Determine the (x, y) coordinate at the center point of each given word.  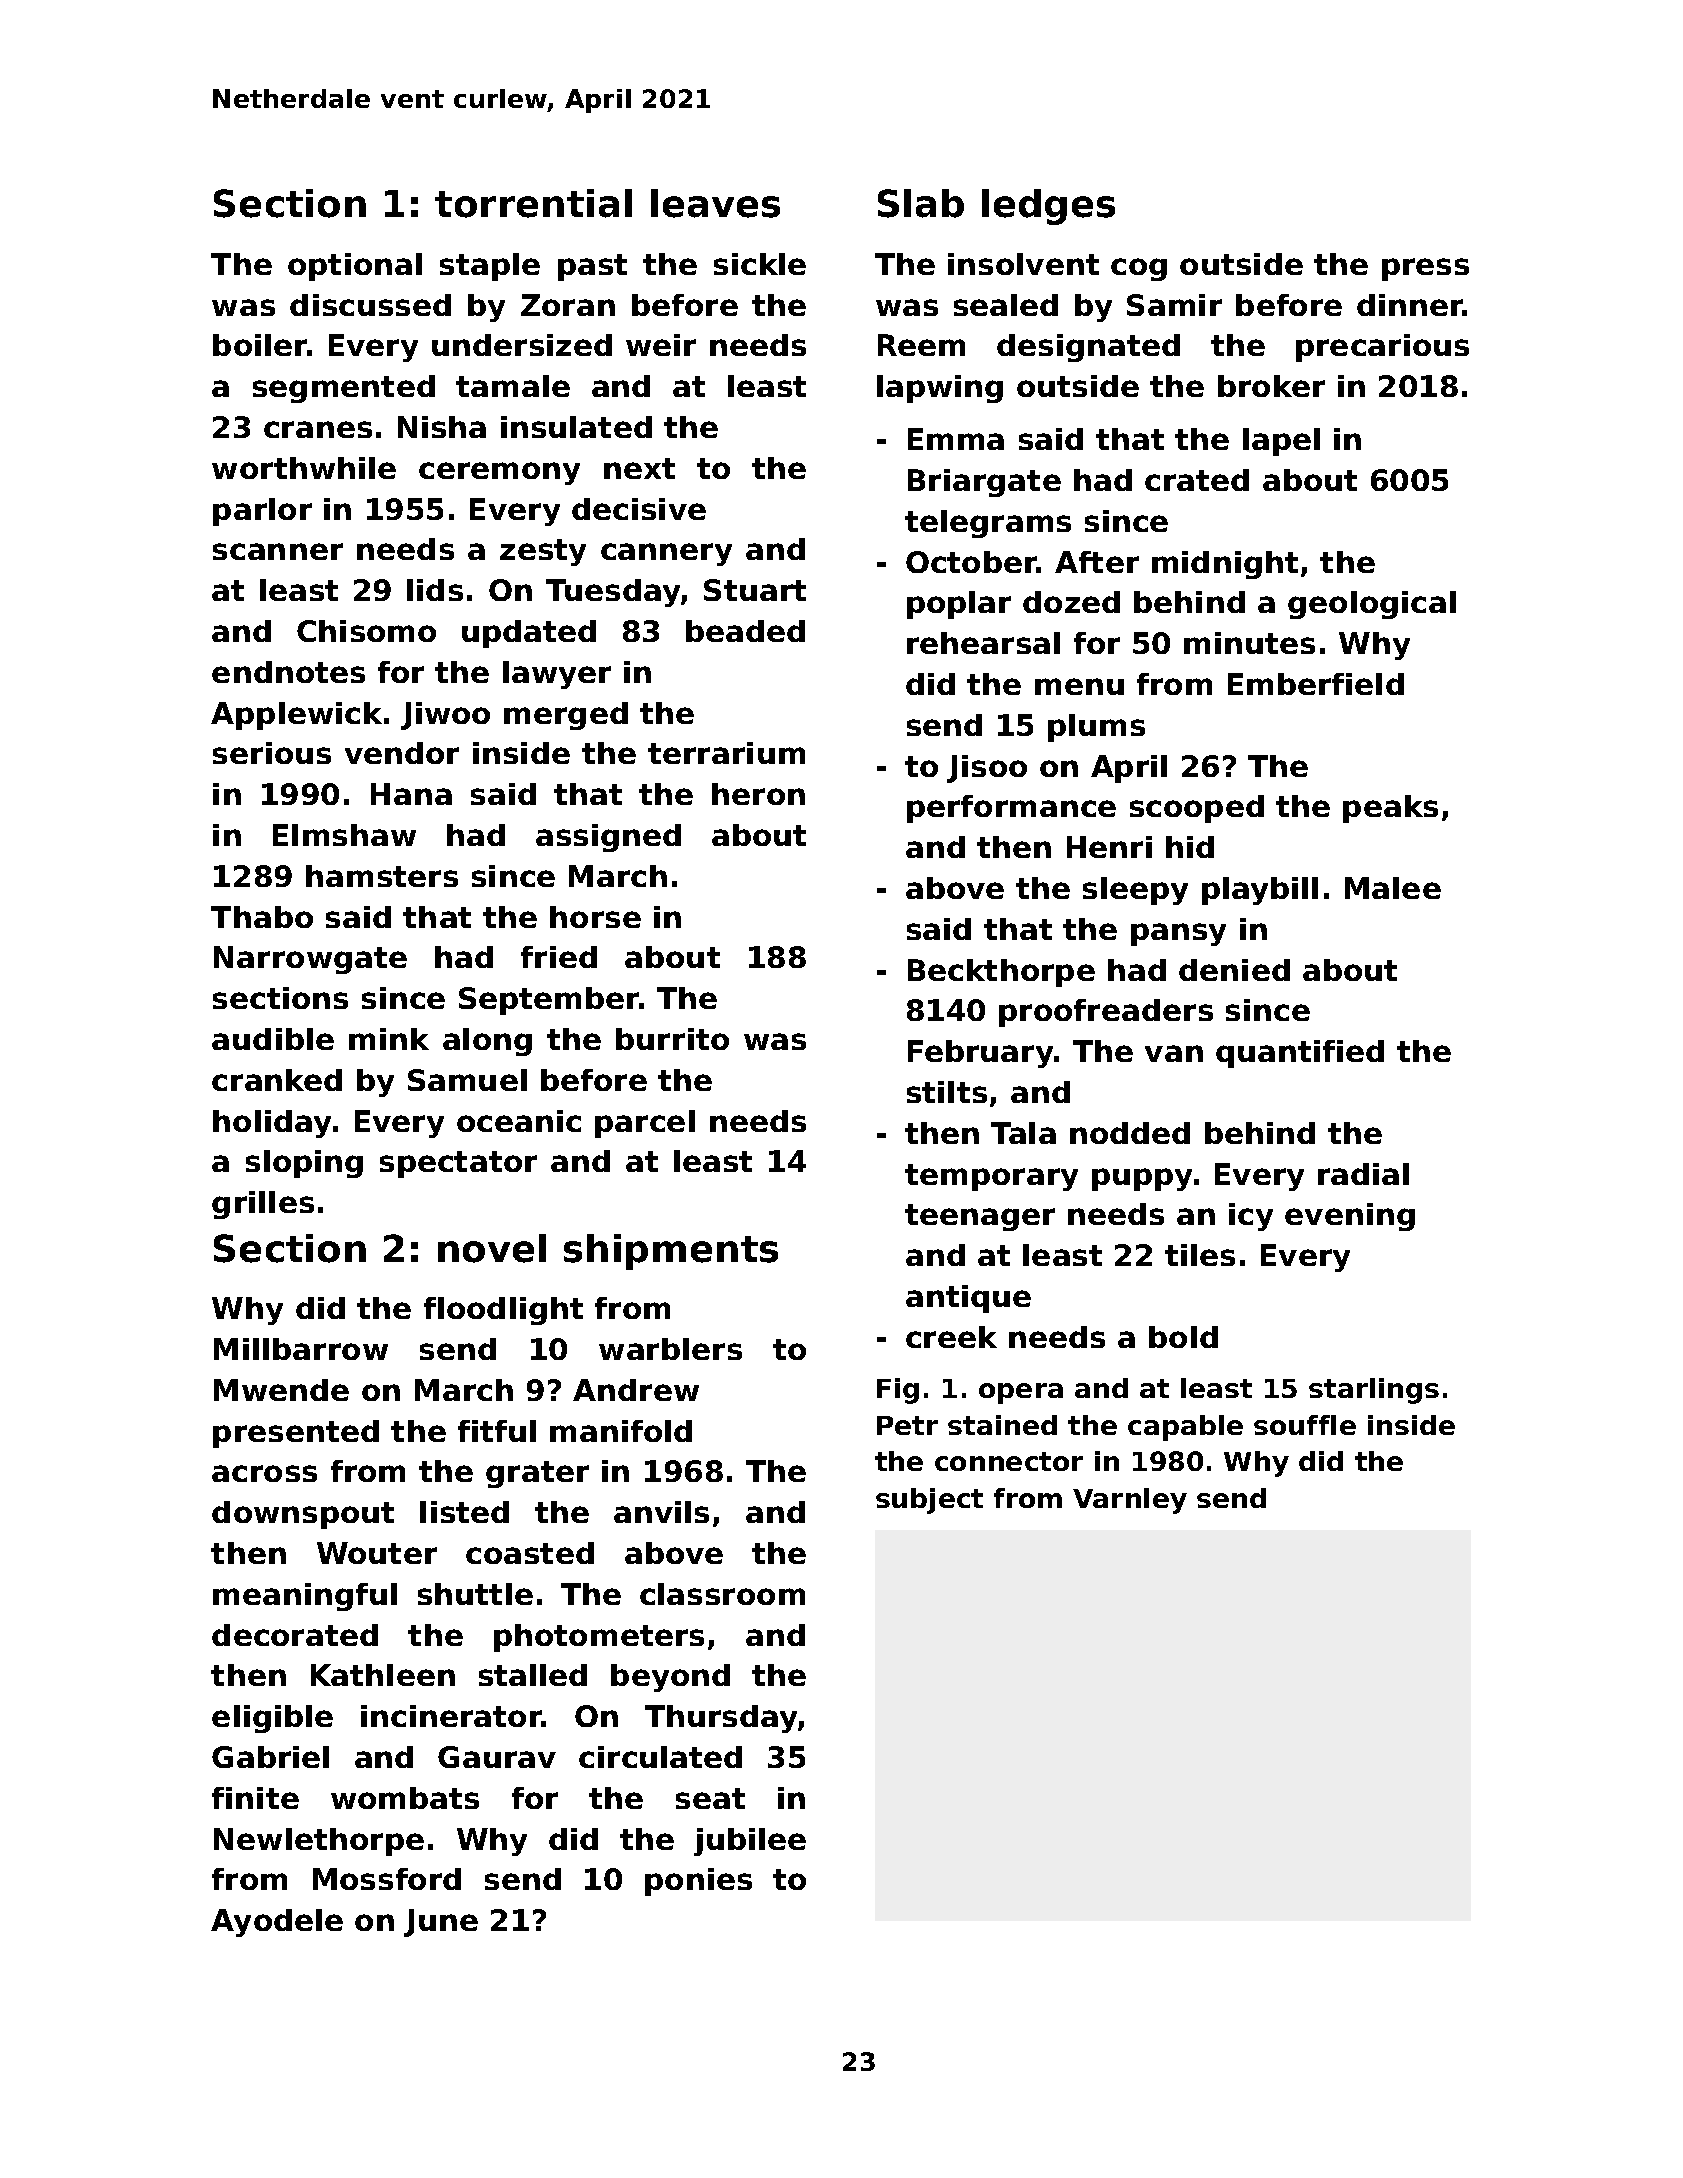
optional (355, 267)
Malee (1393, 888)
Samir (1174, 305)
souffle (1305, 1425)
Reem (921, 345)
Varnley (1130, 1501)
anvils (661, 1512)
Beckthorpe (1001, 973)
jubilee (750, 1842)
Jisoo (987, 769)
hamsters (382, 876)
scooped (1197, 809)
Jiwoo (445, 716)
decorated (295, 1635)
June (441, 1923)
